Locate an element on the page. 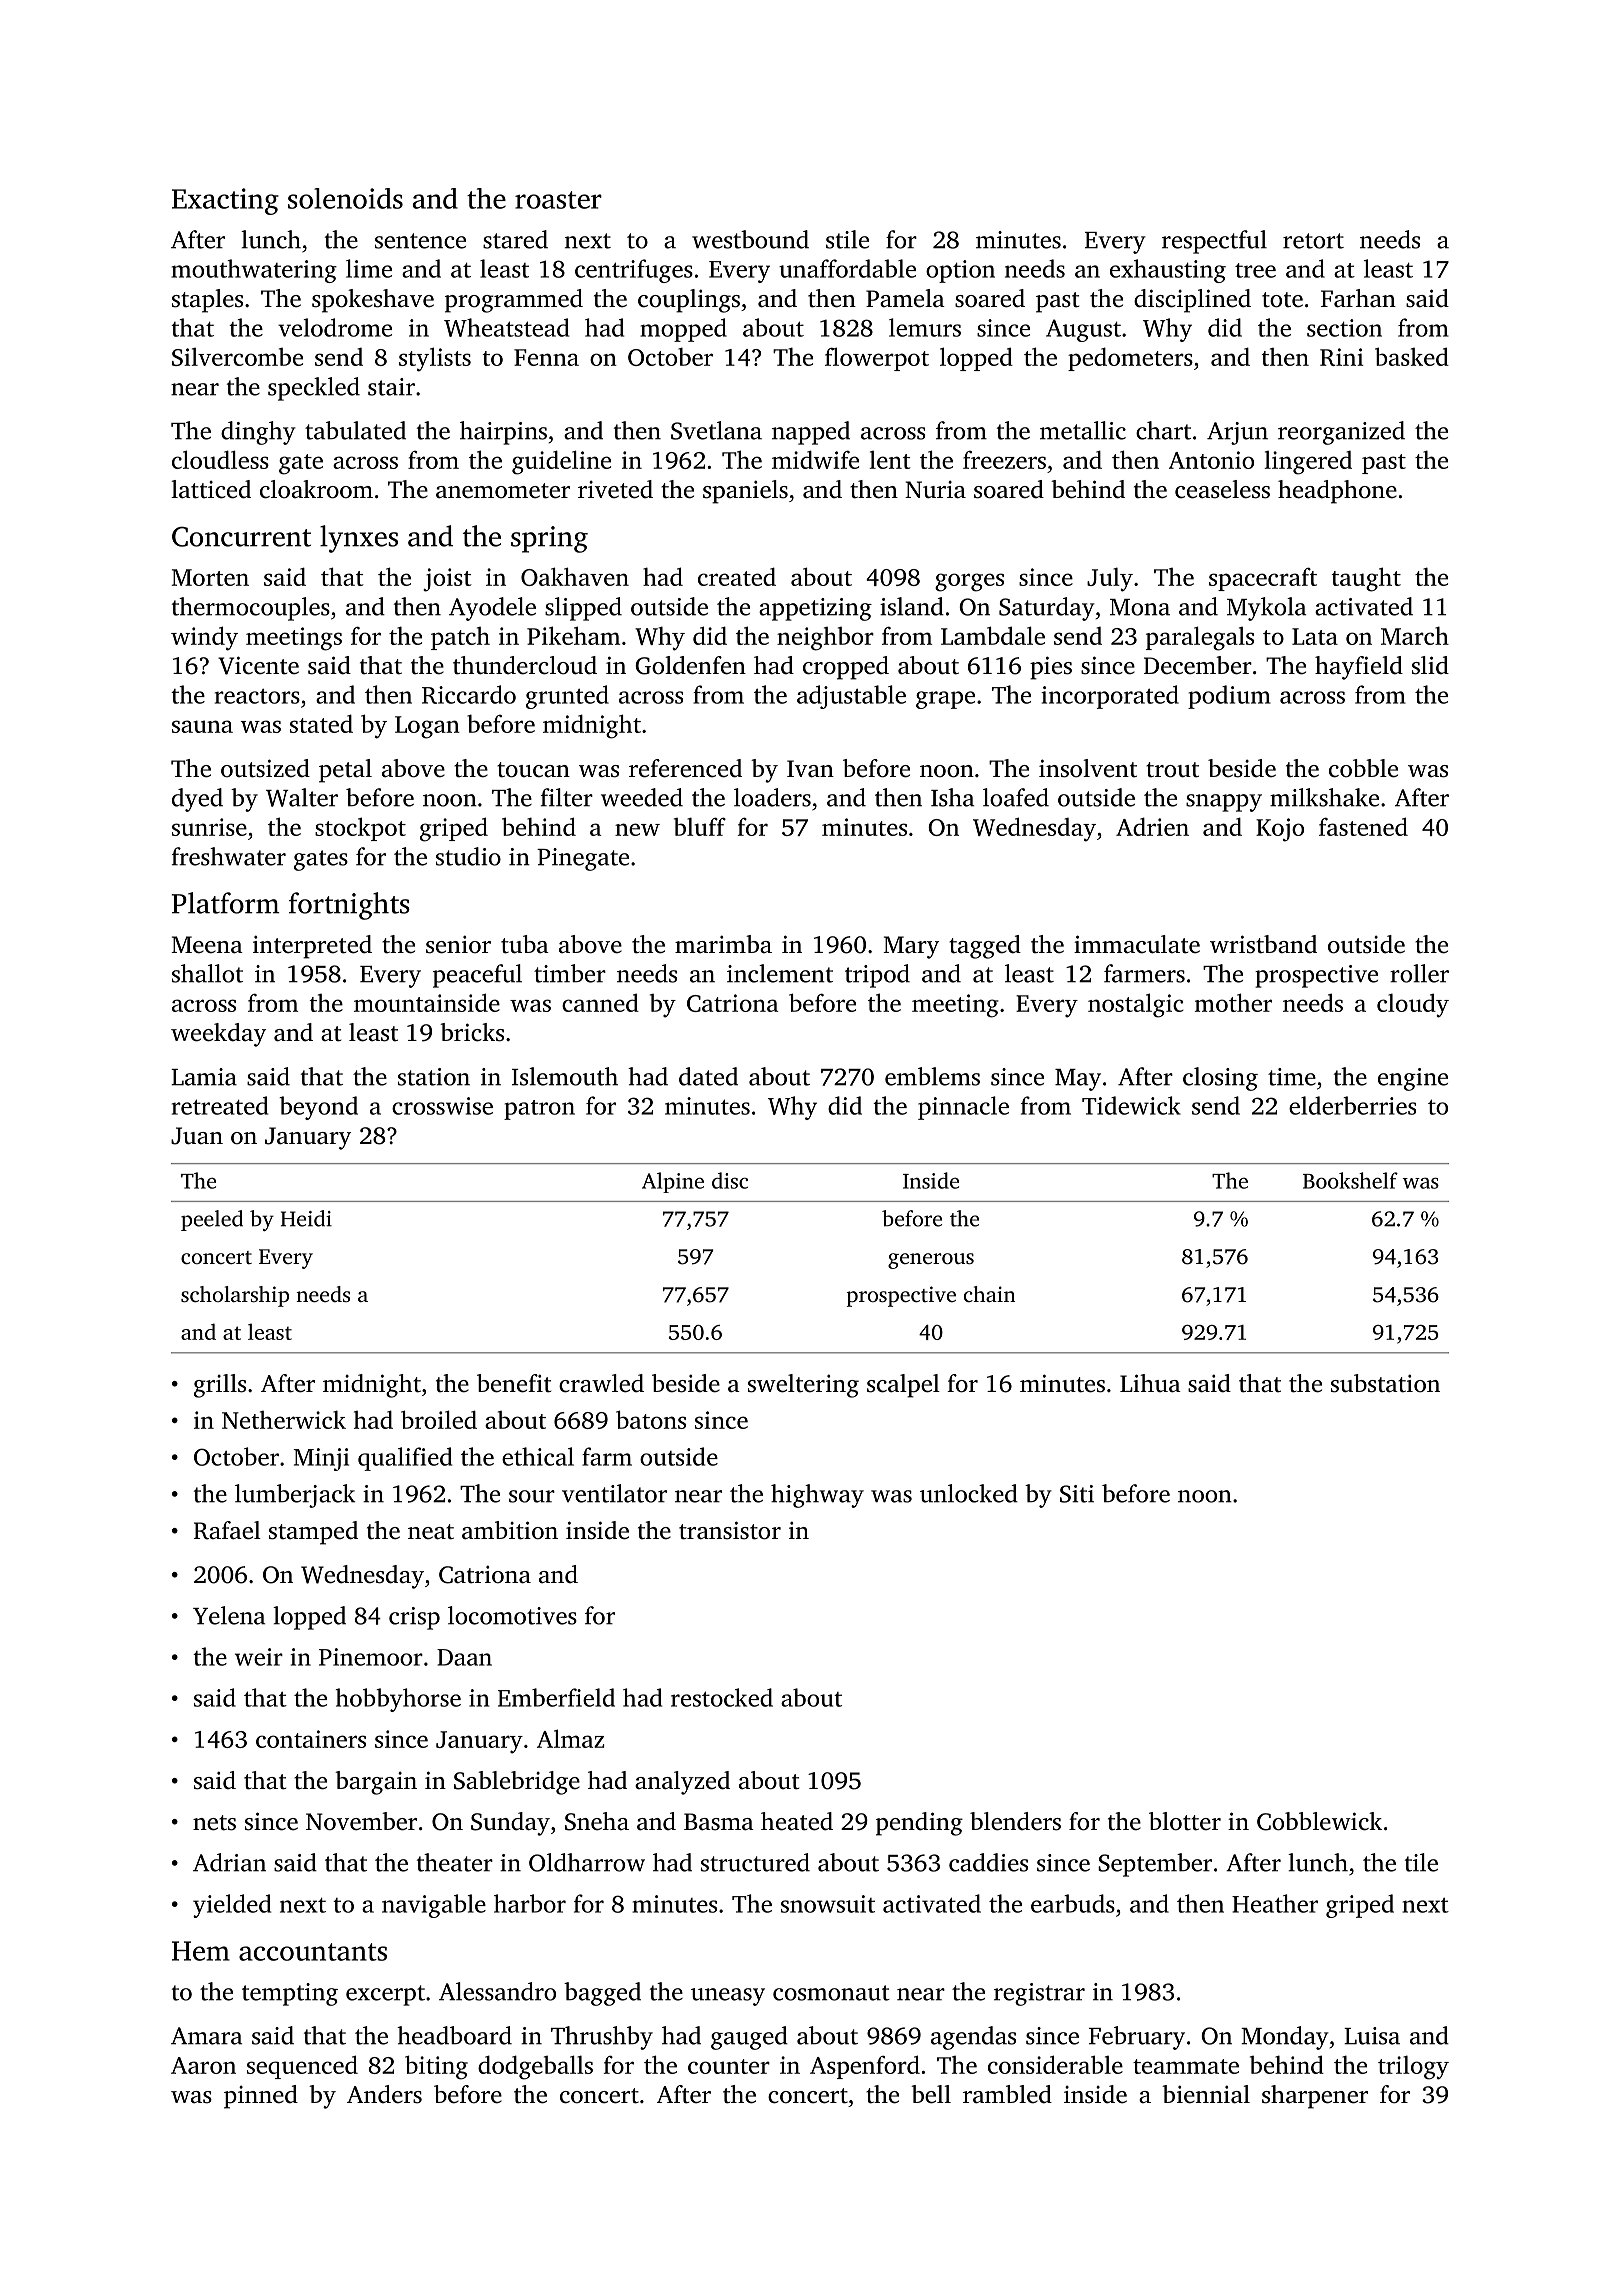 The width and height of the page is (1620, 2292). scalpel is located at coordinates (903, 1386).
